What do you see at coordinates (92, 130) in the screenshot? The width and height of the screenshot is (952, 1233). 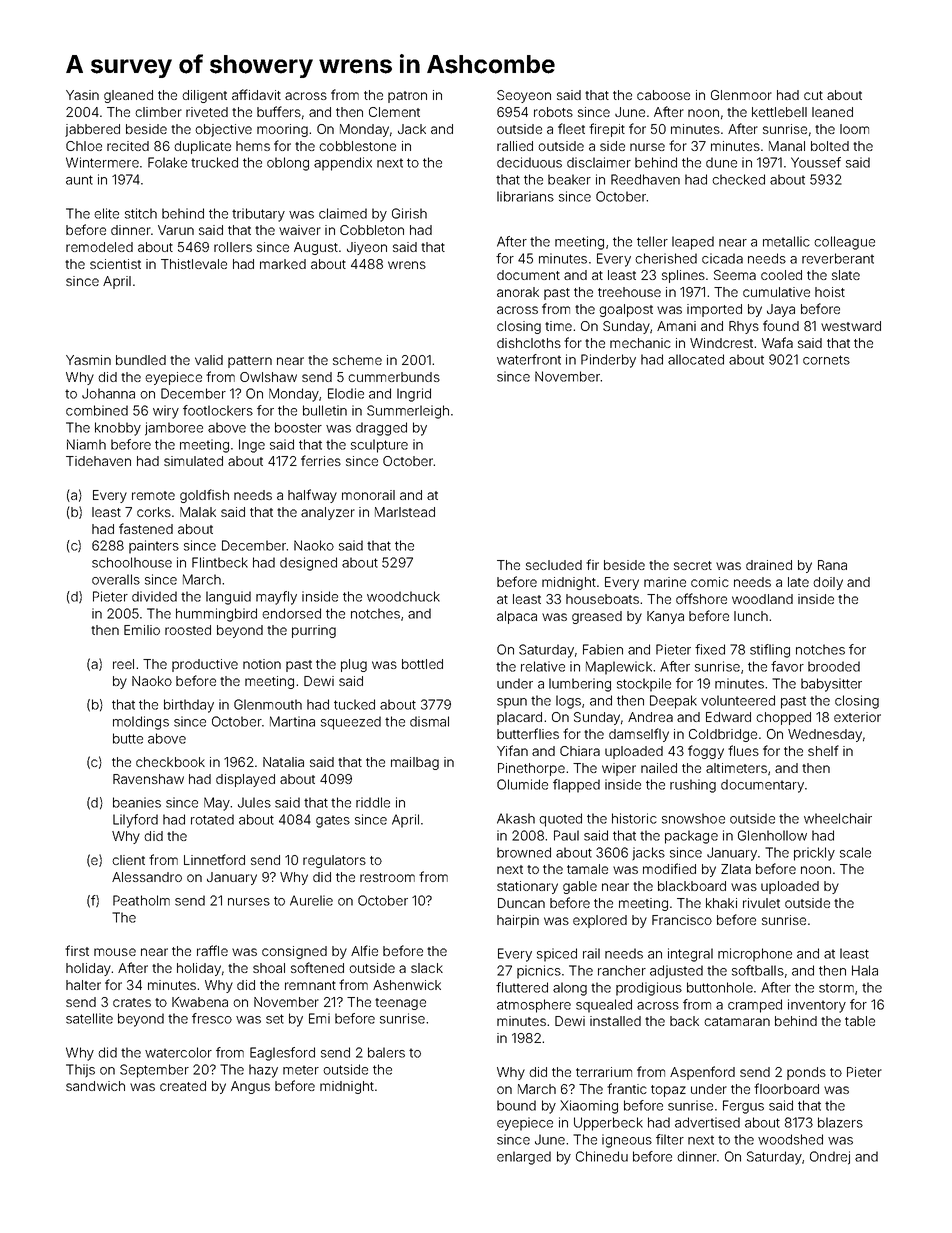 I see `jabbered` at bounding box center [92, 130].
